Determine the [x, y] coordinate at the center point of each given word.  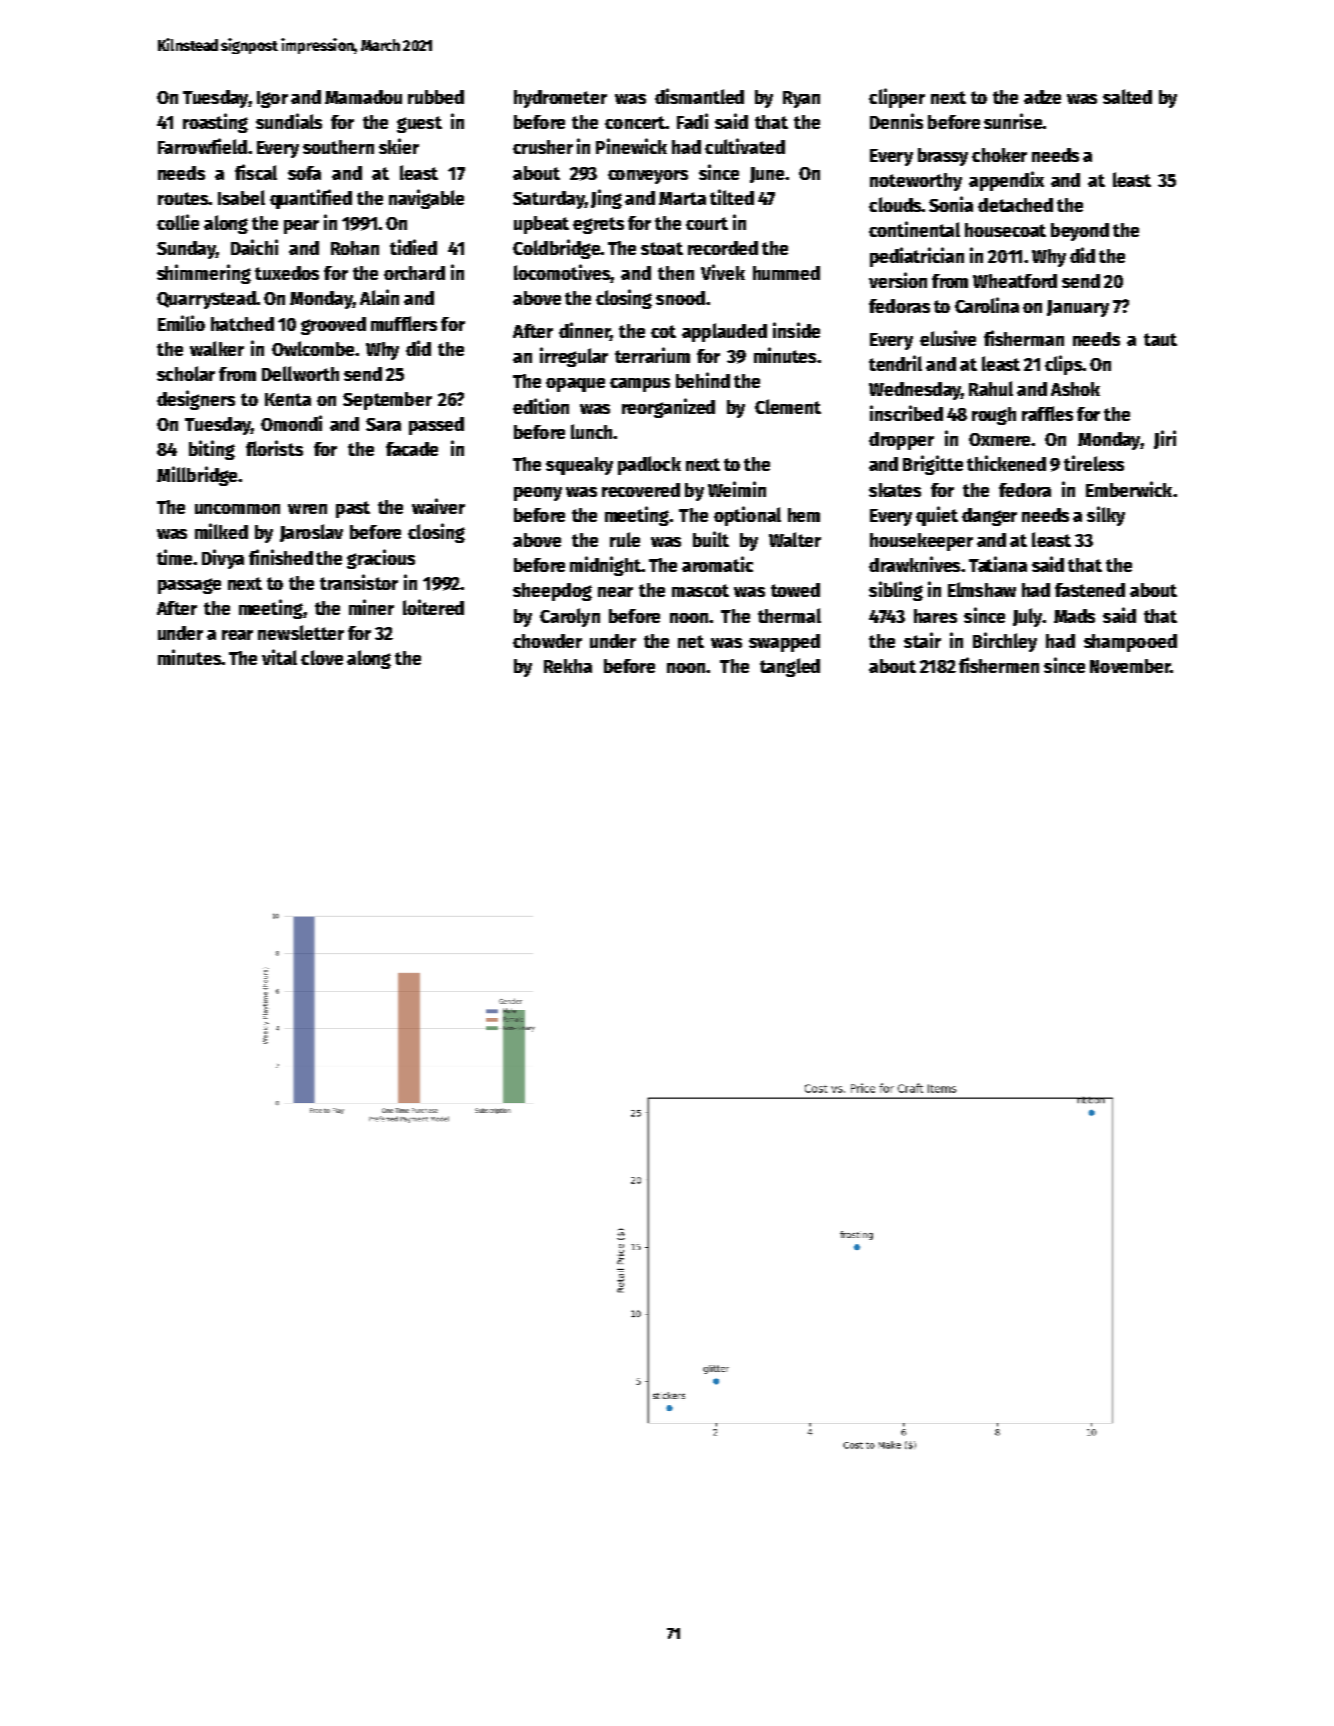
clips [1063, 365]
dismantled [699, 96]
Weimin [737, 489]
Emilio [181, 323]
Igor [272, 99]
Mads [1074, 616]
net [691, 641]
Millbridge [197, 476]
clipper [897, 98]
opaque [575, 385]
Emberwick [1129, 489]
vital [279, 657]
